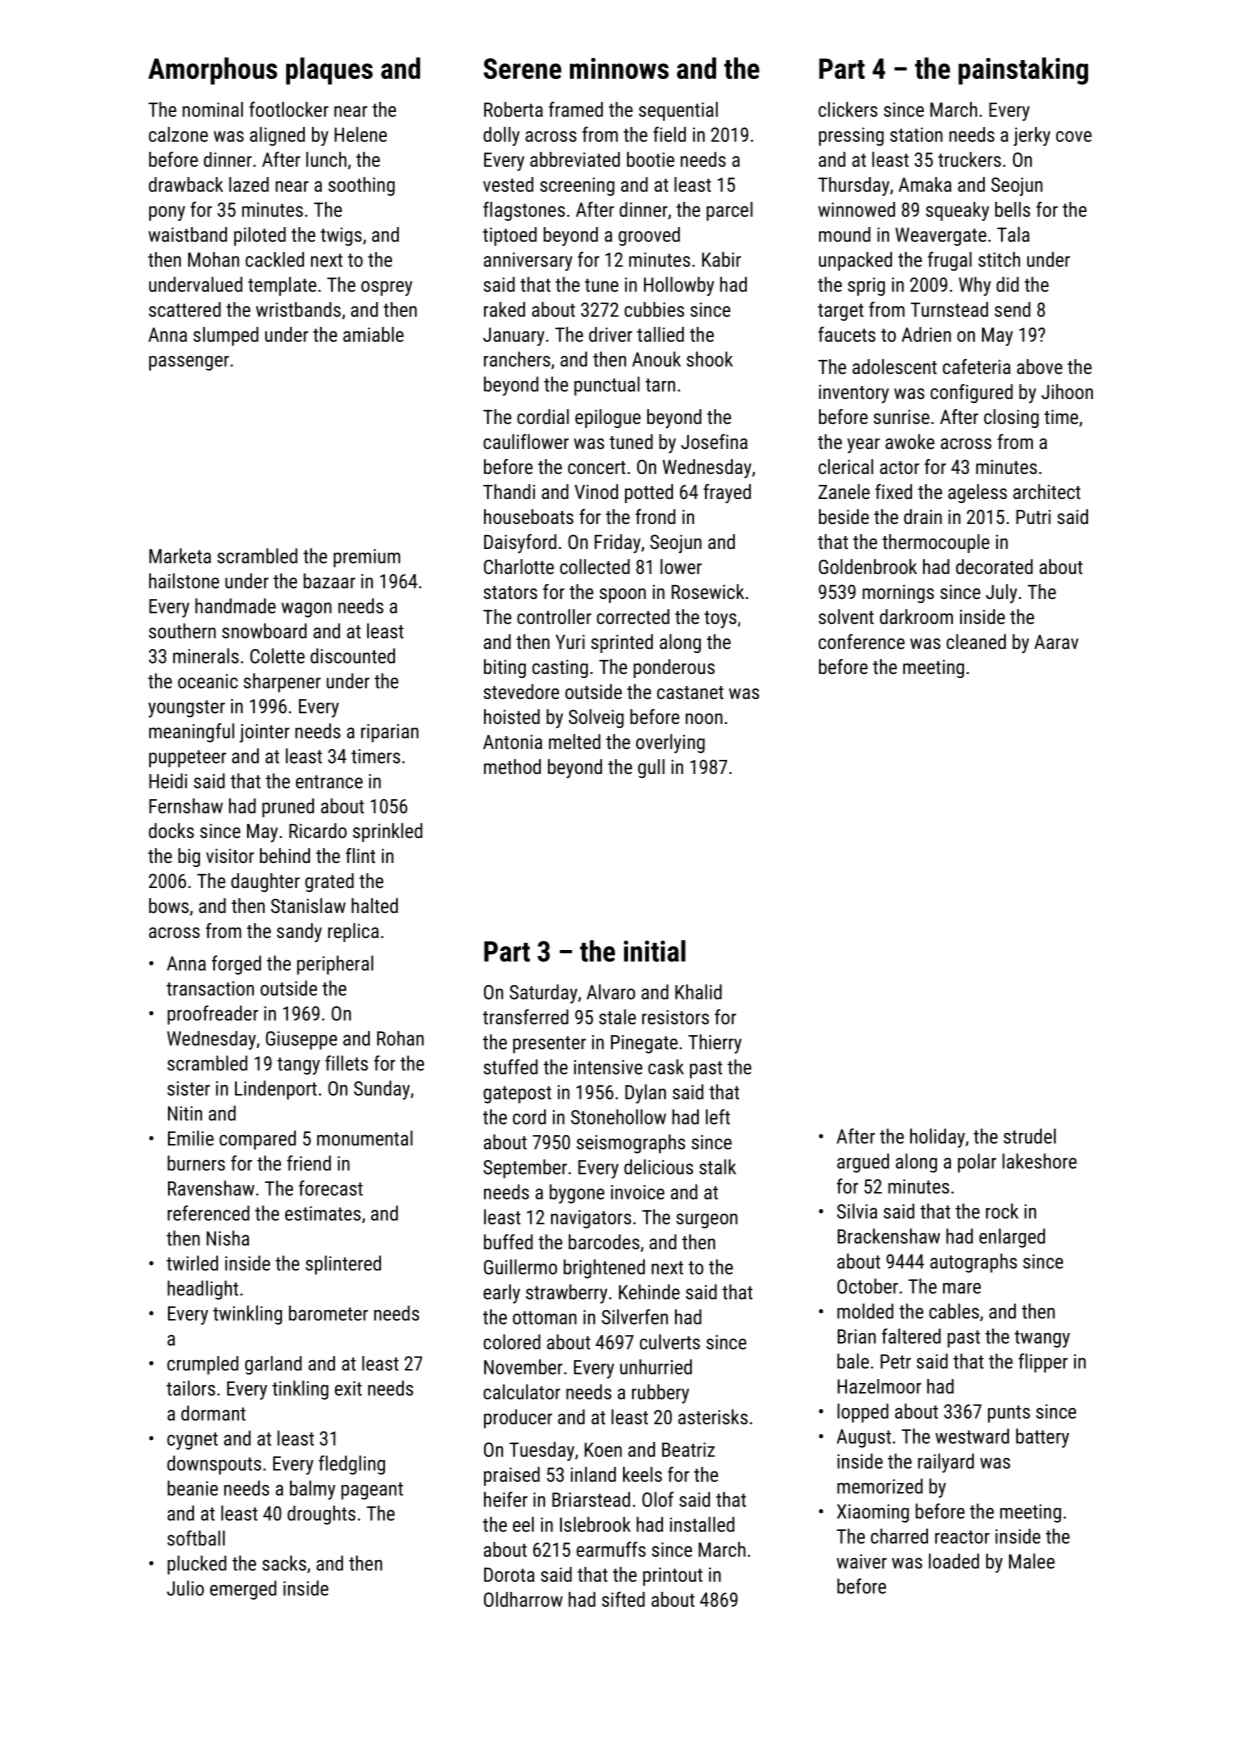  What do you see at coordinates (190, 1388) in the document?
I see `tailors` at bounding box center [190, 1388].
